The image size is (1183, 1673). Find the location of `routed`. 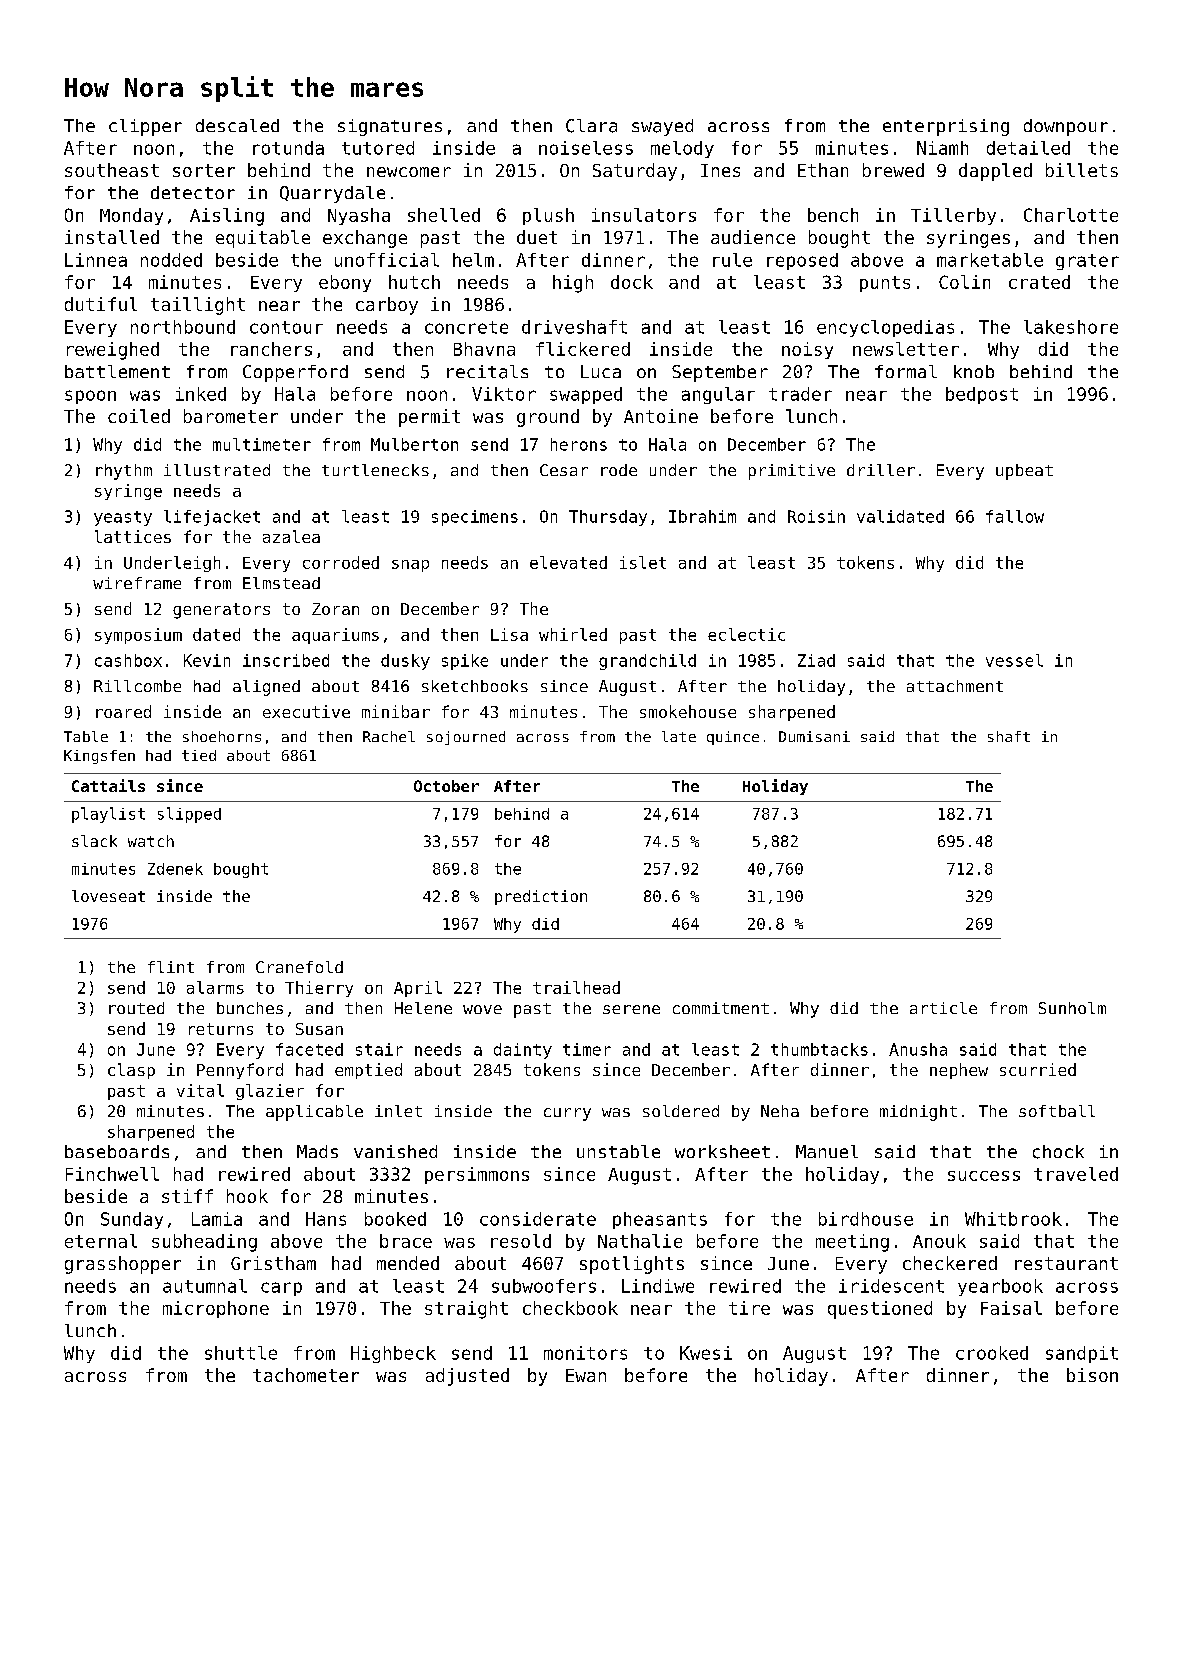

routed is located at coordinates (136, 1008).
